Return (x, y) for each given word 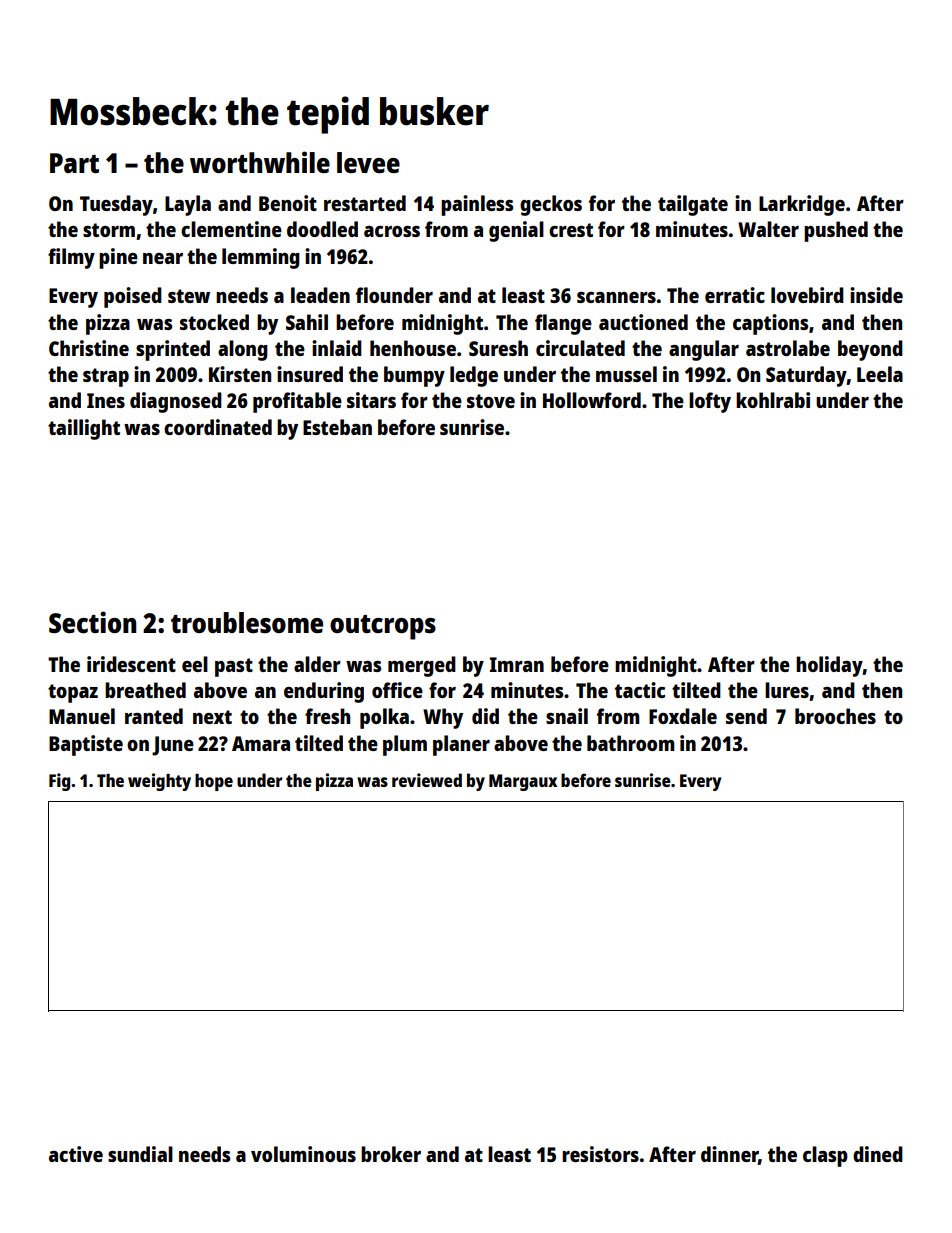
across (392, 231)
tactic (640, 690)
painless (477, 205)
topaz (73, 693)
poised (133, 297)
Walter (768, 229)
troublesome (247, 622)
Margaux (523, 782)
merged (422, 666)
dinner (730, 1155)
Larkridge (802, 205)
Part (74, 163)
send (746, 716)
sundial (140, 1154)
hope (214, 782)
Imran (517, 664)
